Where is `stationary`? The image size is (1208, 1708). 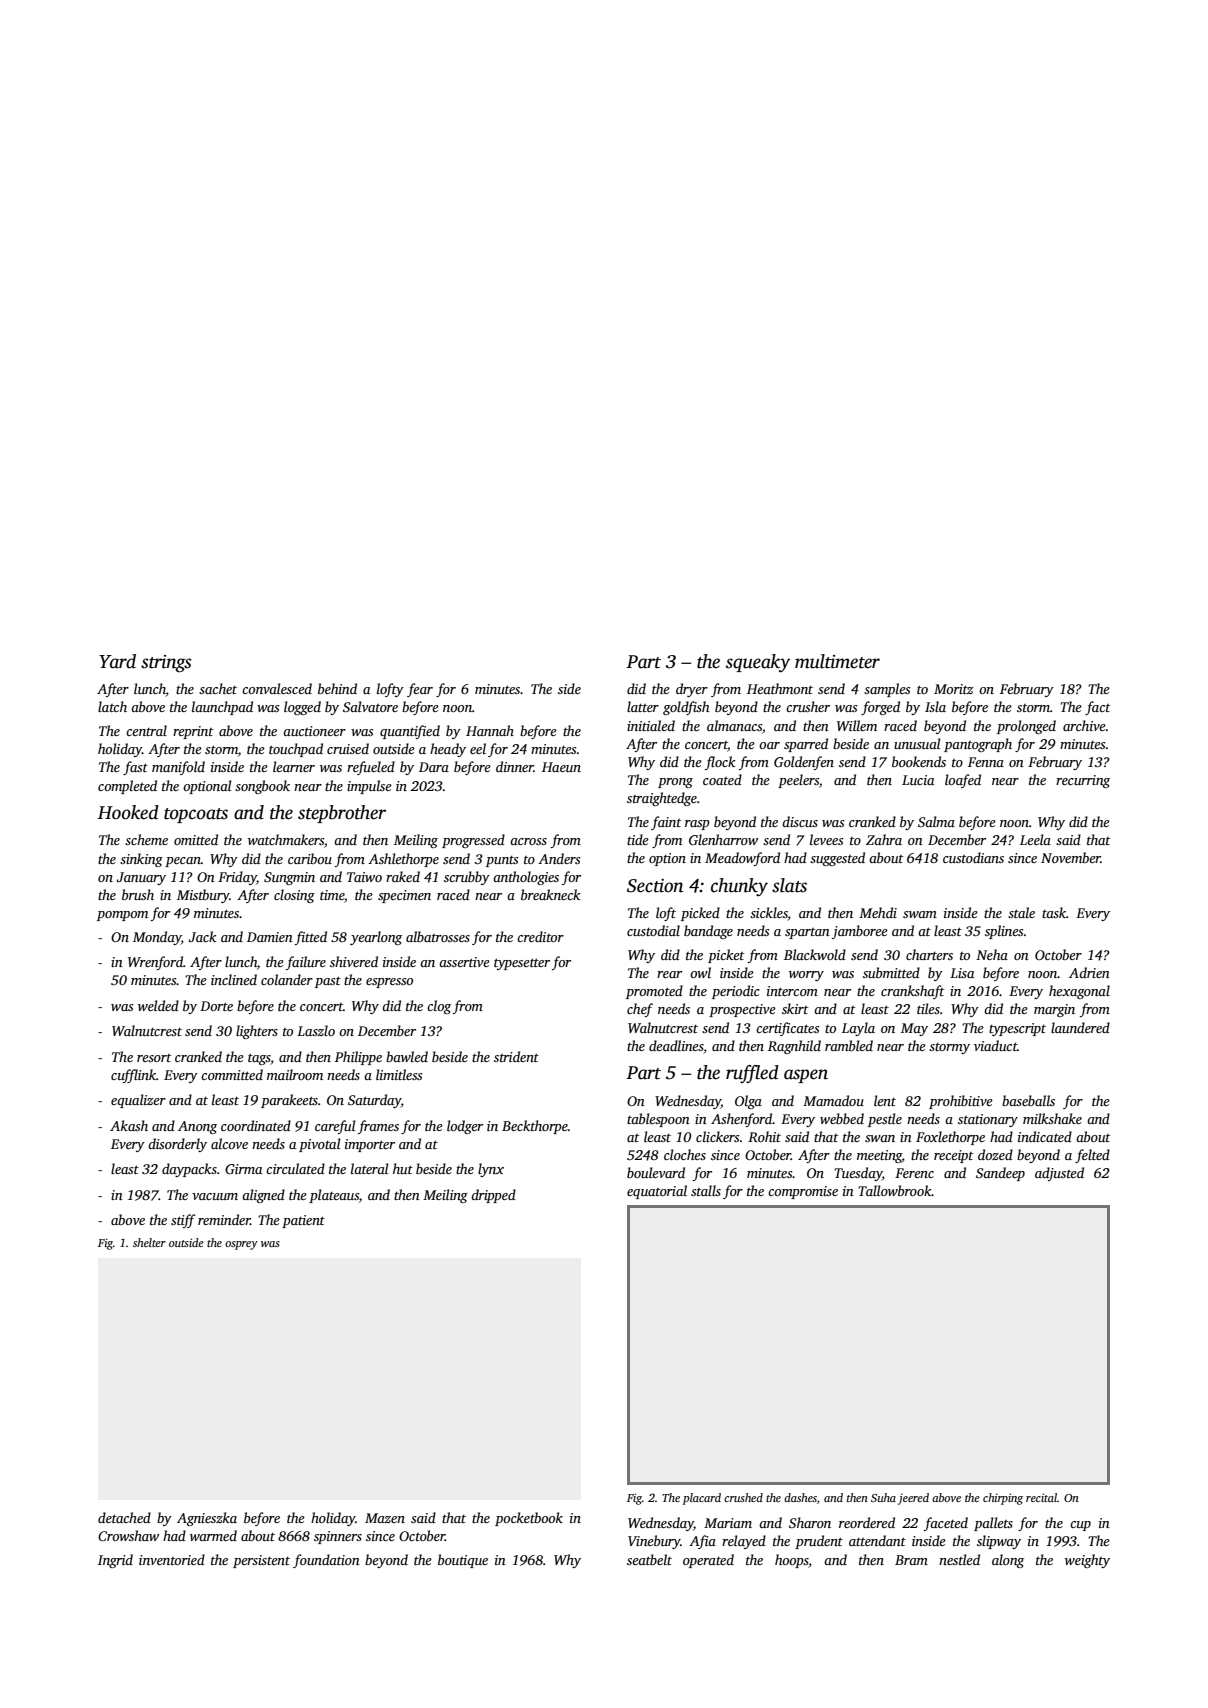 stationary is located at coordinates (988, 1120).
